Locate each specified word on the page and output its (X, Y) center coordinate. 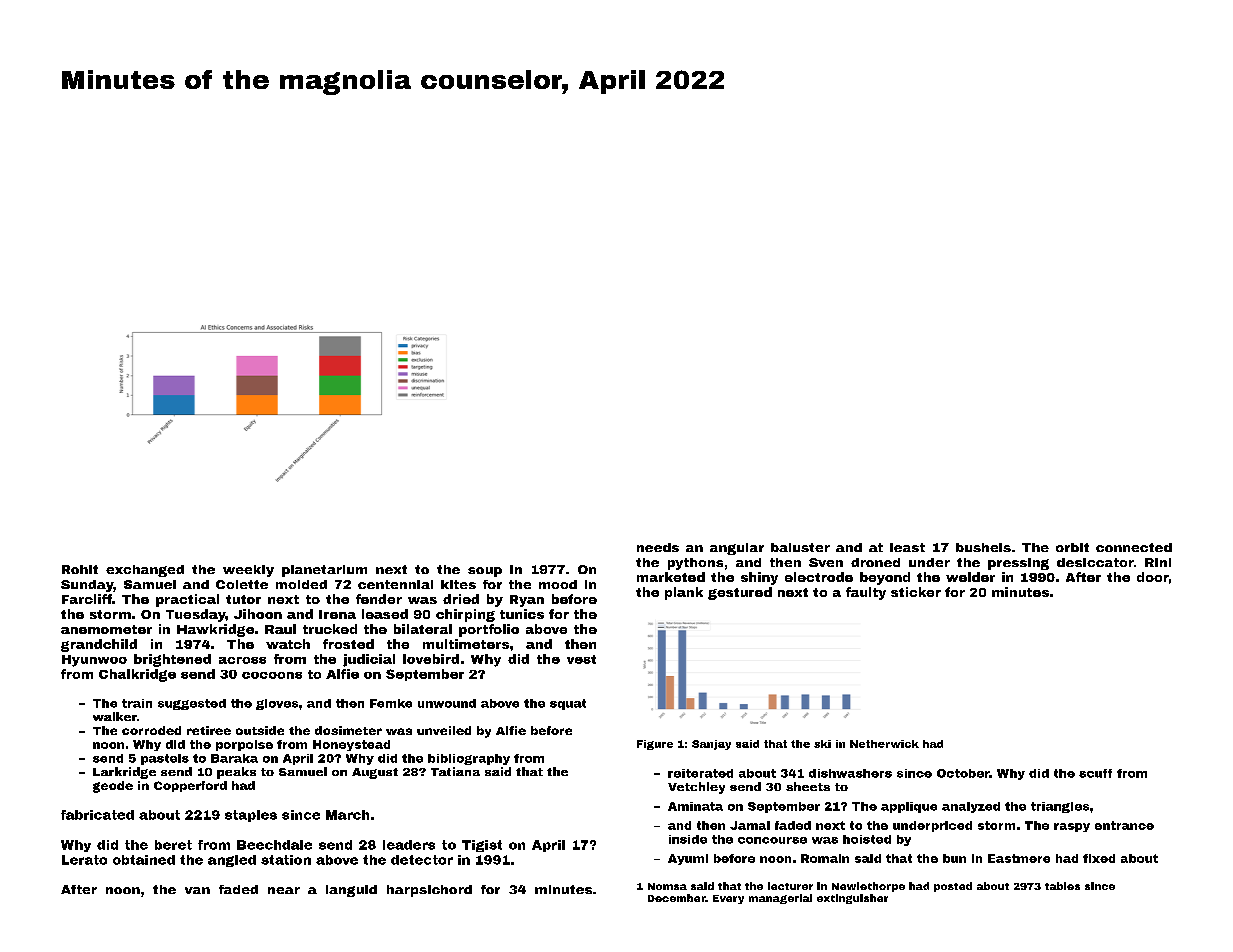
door (1153, 577)
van (197, 890)
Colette (242, 584)
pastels (165, 759)
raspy (1072, 827)
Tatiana (455, 771)
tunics (522, 614)
